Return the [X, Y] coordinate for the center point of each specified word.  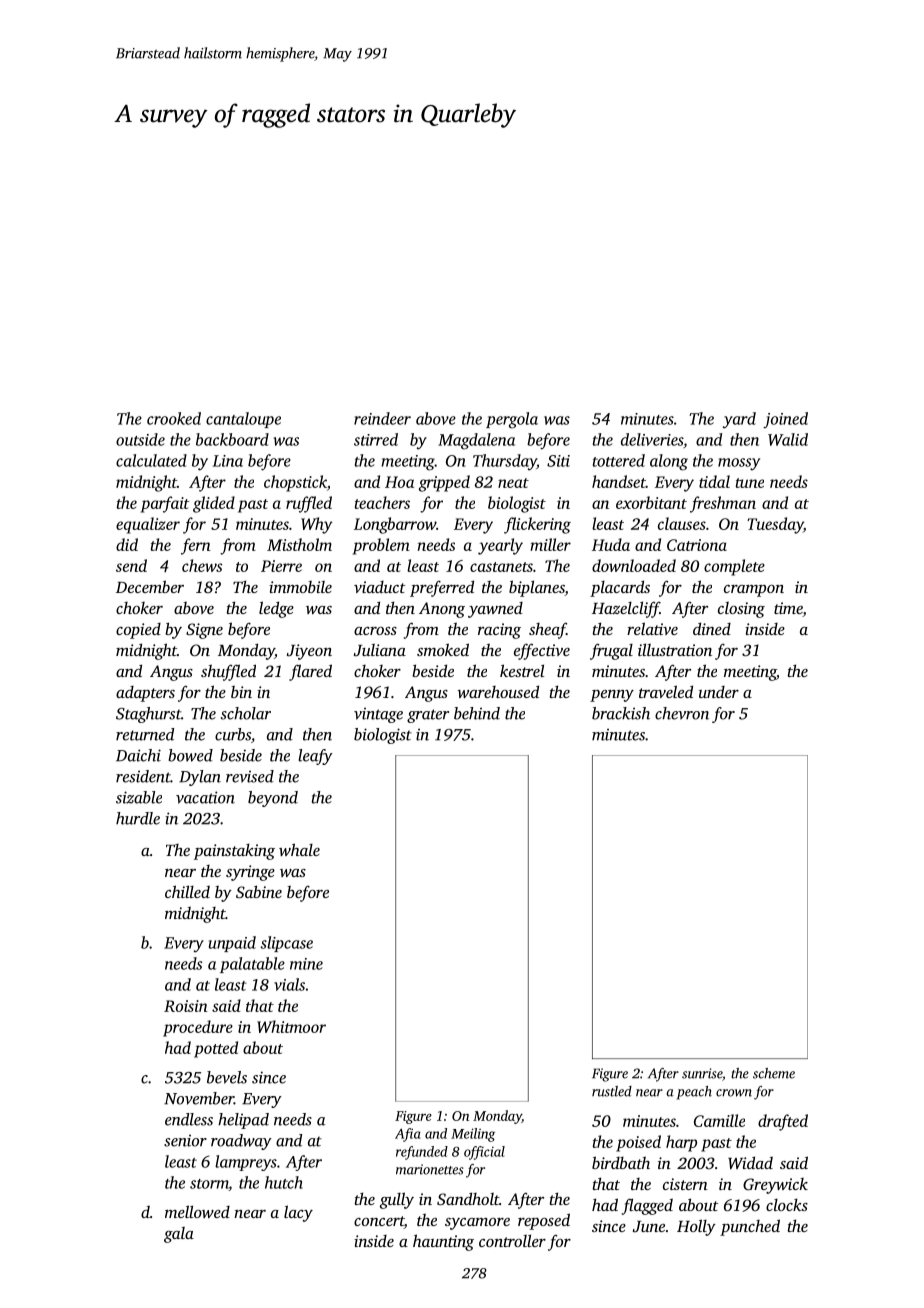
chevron [682, 713]
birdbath [621, 1162]
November [199, 1098]
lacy [298, 1213]
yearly [500, 546]
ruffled [309, 504]
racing [499, 631]
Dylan [200, 778]
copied [138, 631]
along [669, 462]
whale [299, 849]
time [788, 609]
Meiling [473, 1135]
